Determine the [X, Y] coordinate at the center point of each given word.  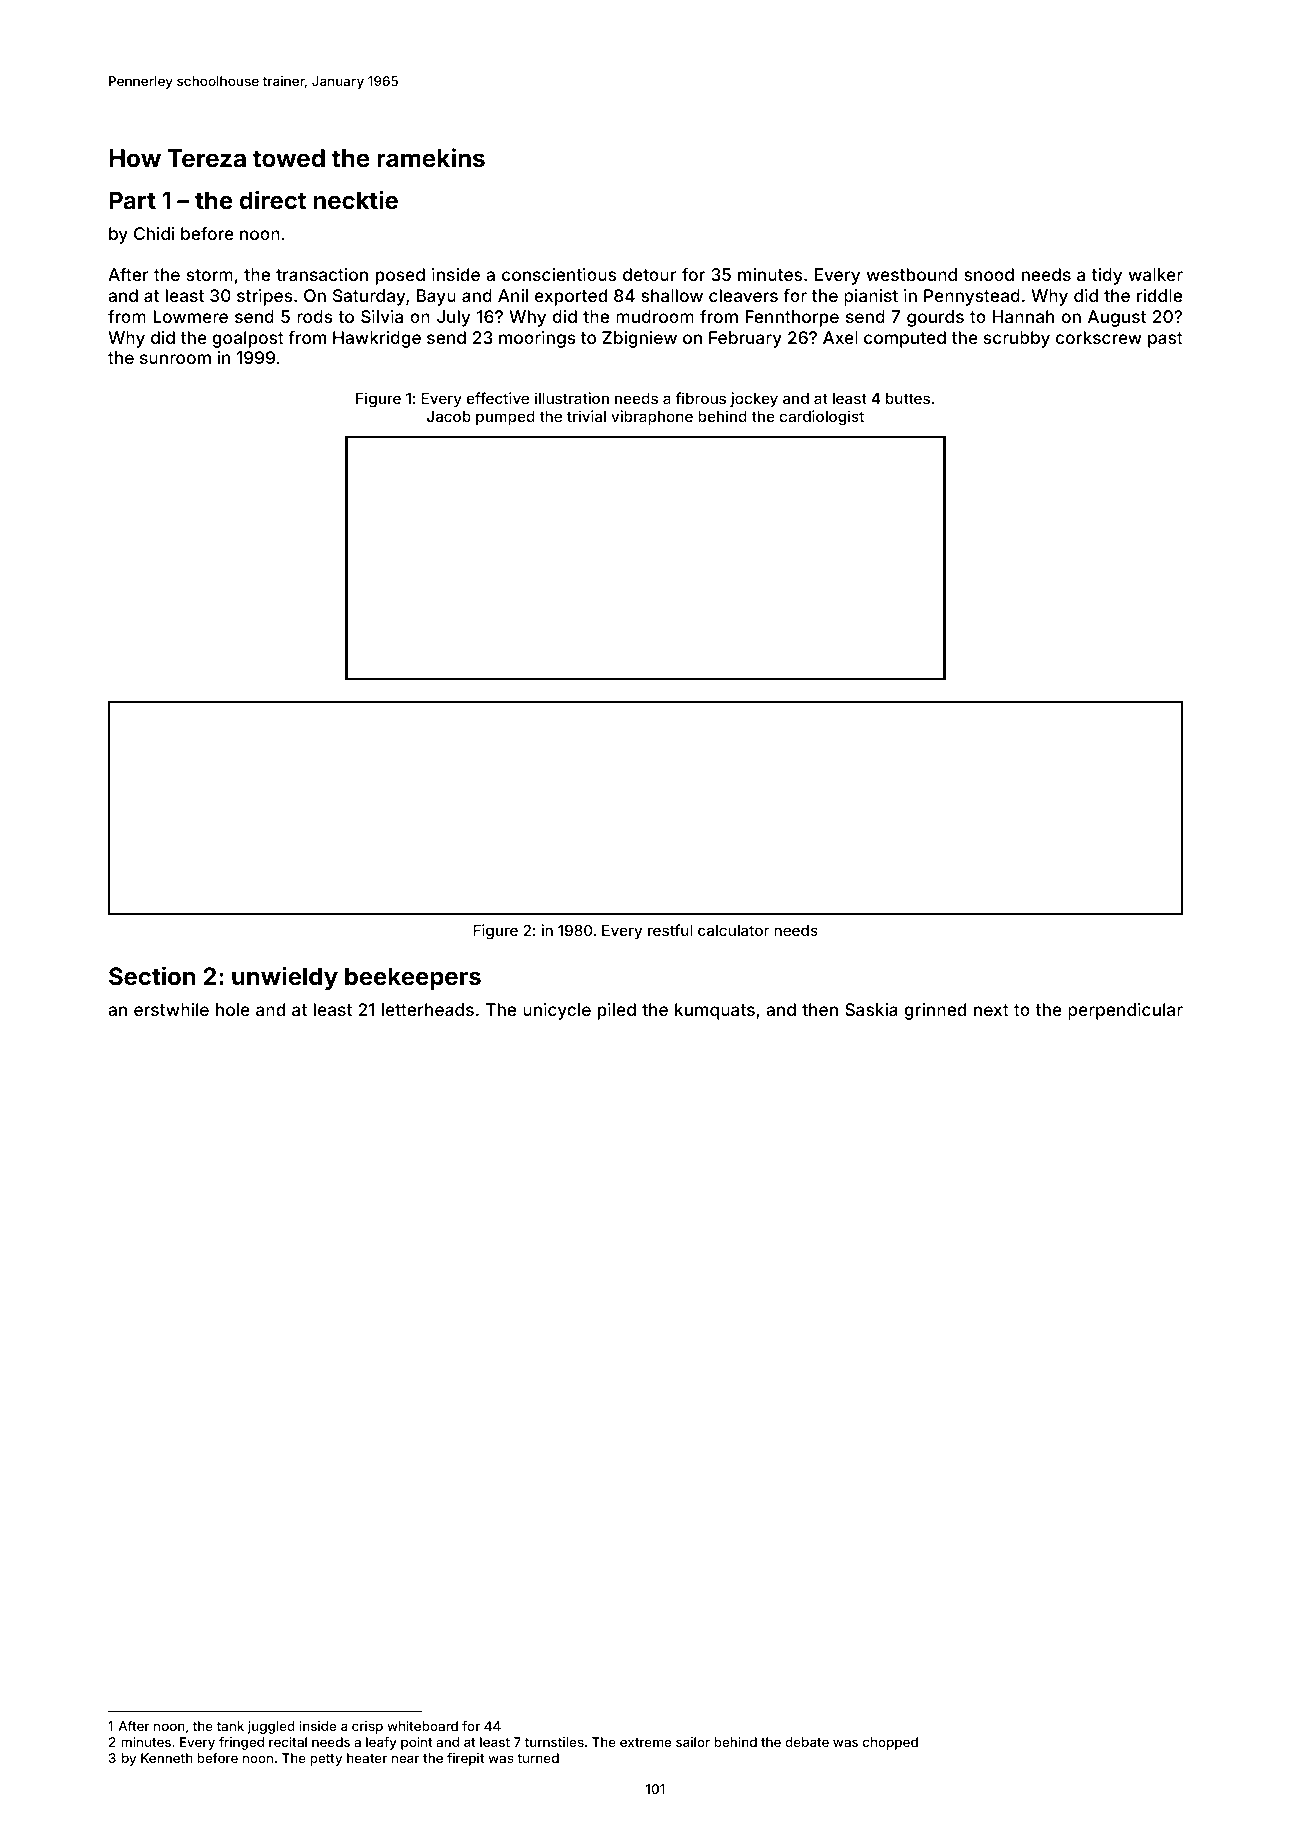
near [406, 1759]
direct [272, 199]
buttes [908, 398]
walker [1156, 274]
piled [617, 1011]
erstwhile [171, 1009]
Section [152, 976]
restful [670, 930]
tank [230, 1726]
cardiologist [821, 418]
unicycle [557, 1011]
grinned [935, 1011]
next [991, 1010]
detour [649, 274]
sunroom [175, 359]
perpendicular [1125, 1011]
